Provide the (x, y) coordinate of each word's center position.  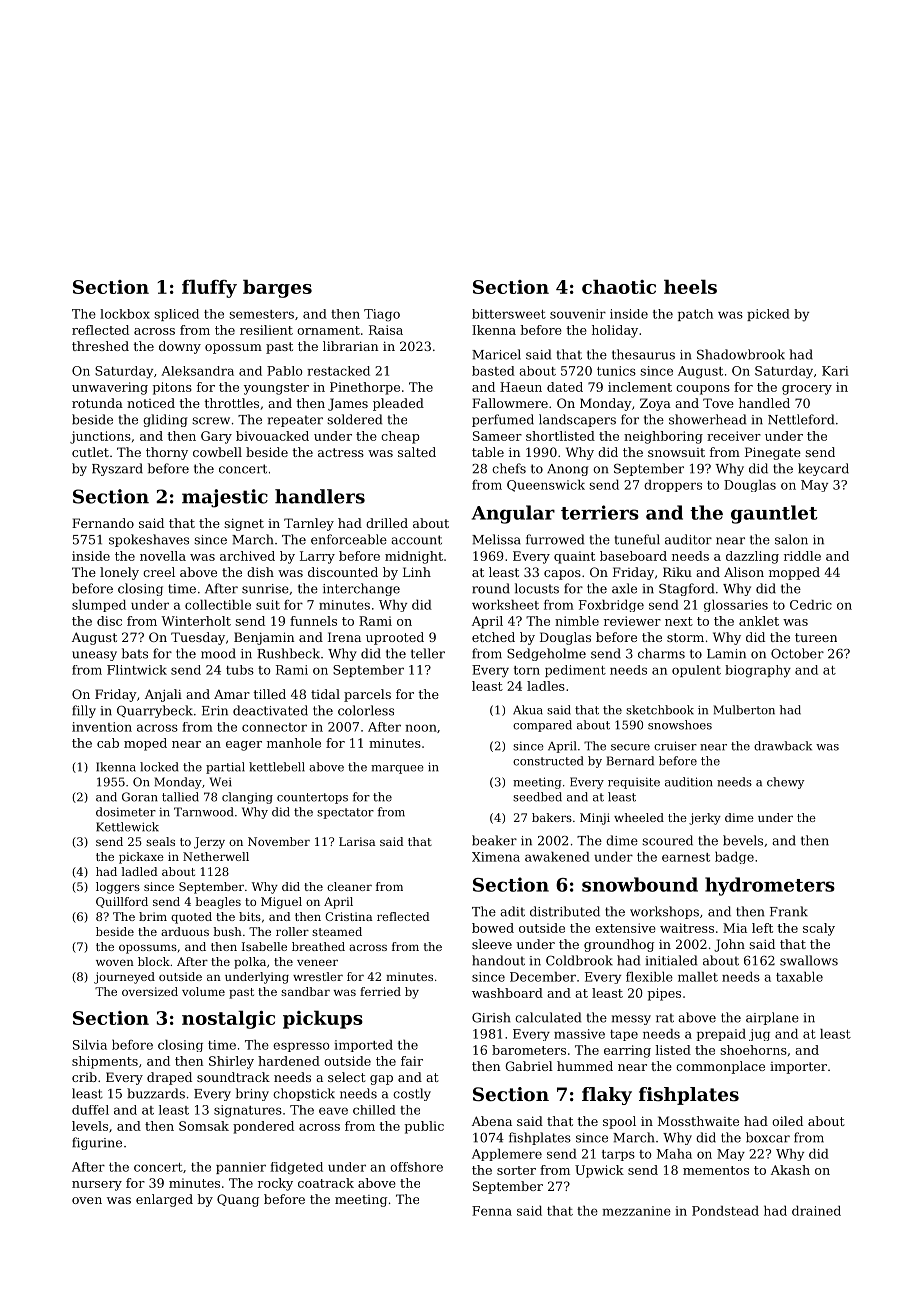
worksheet (505, 605)
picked (768, 315)
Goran (140, 797)
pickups (323, 1019)
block (154, 961)
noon (421, 728)
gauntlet (774, 514)
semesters (261, 314)
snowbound (640, 884)
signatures (248, 1111)
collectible (218, 605)
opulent (696, 671)
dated (565, 387)
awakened (557, 857)
